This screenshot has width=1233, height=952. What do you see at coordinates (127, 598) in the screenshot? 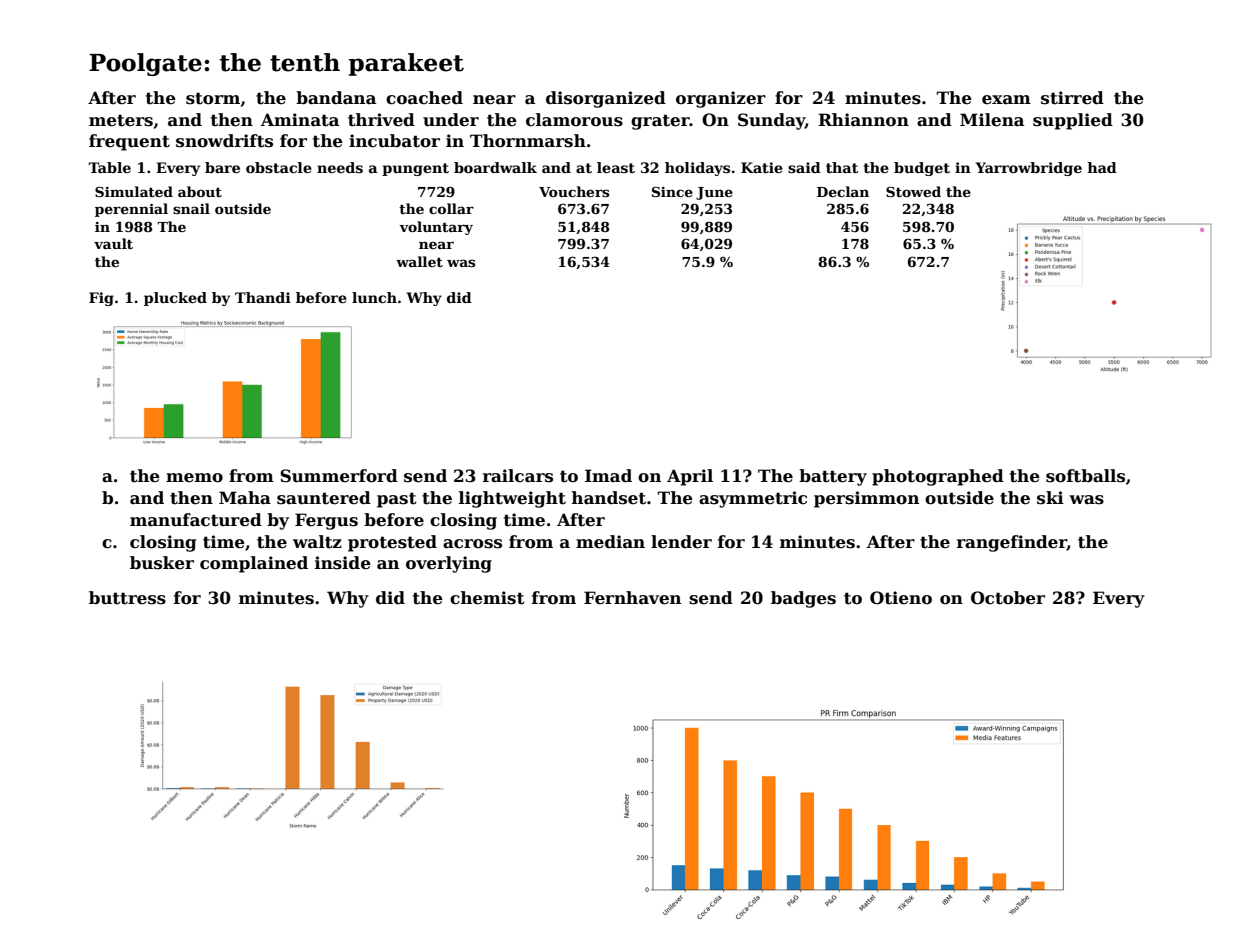
I see `buttress` at bounding box center [127, 598].
